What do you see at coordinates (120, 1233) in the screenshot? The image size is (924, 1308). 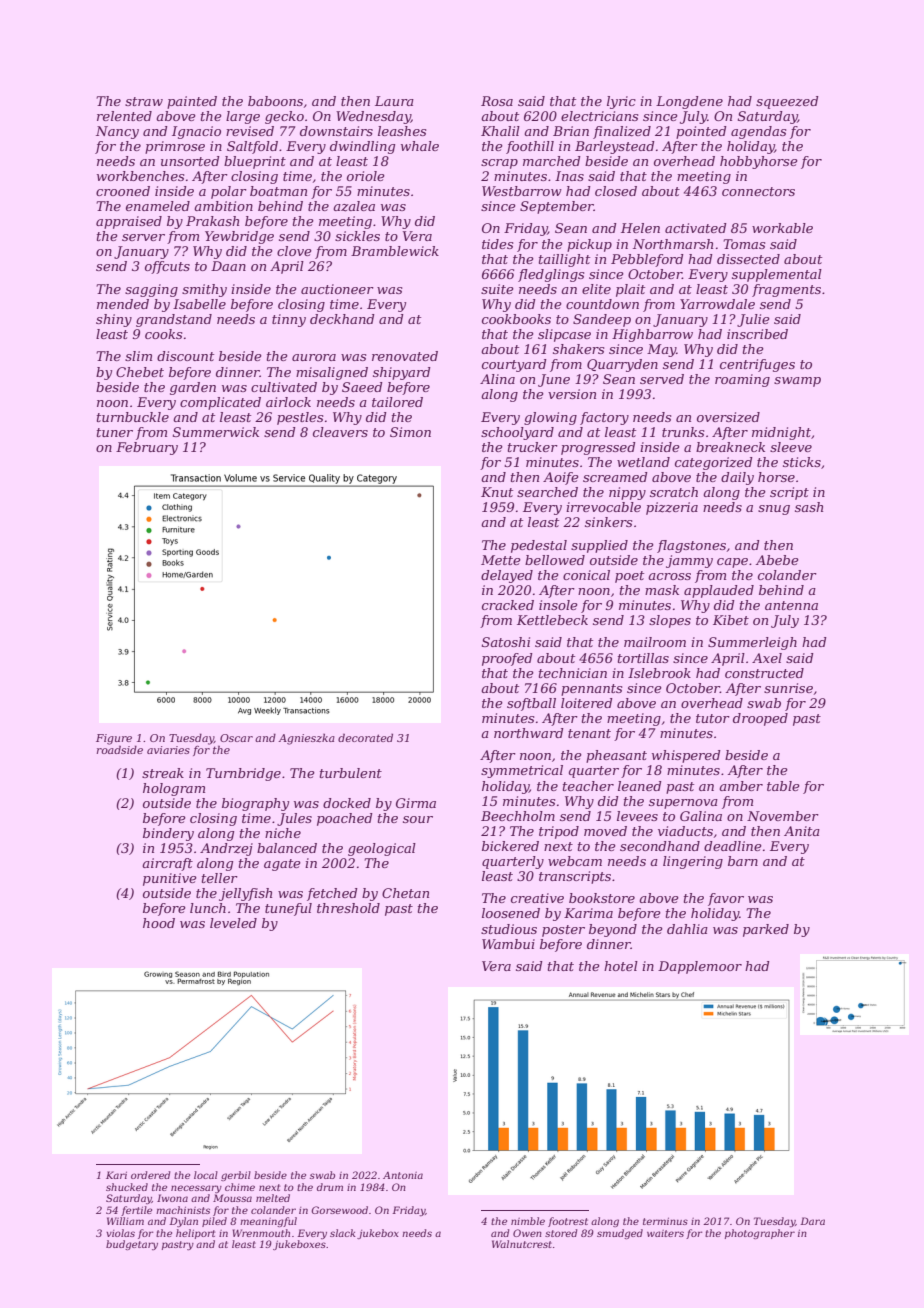 I see `violas` at bounding box center [120, 1233].
